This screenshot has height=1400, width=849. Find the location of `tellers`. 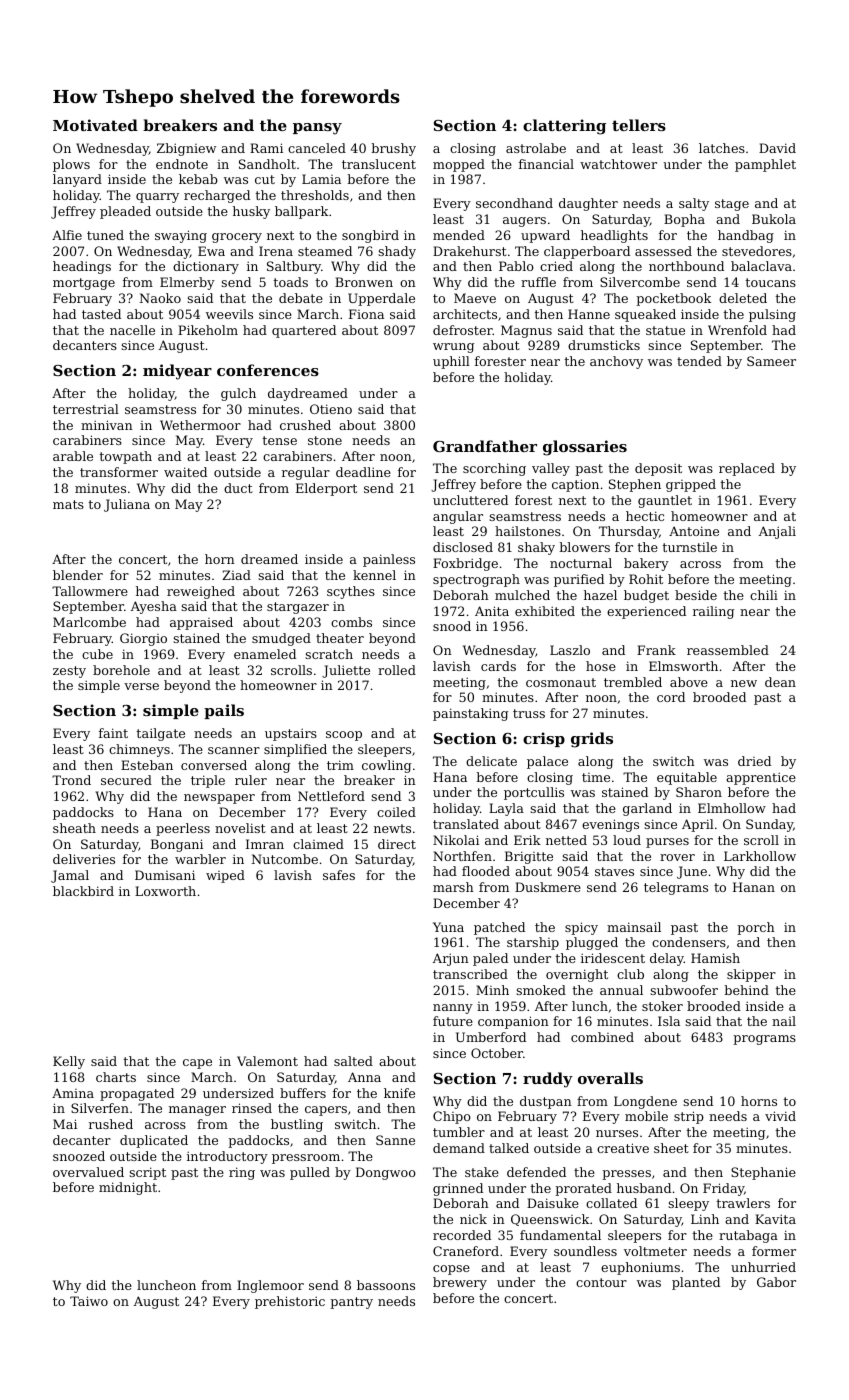

tellers is located at coordinates (639, 125).
